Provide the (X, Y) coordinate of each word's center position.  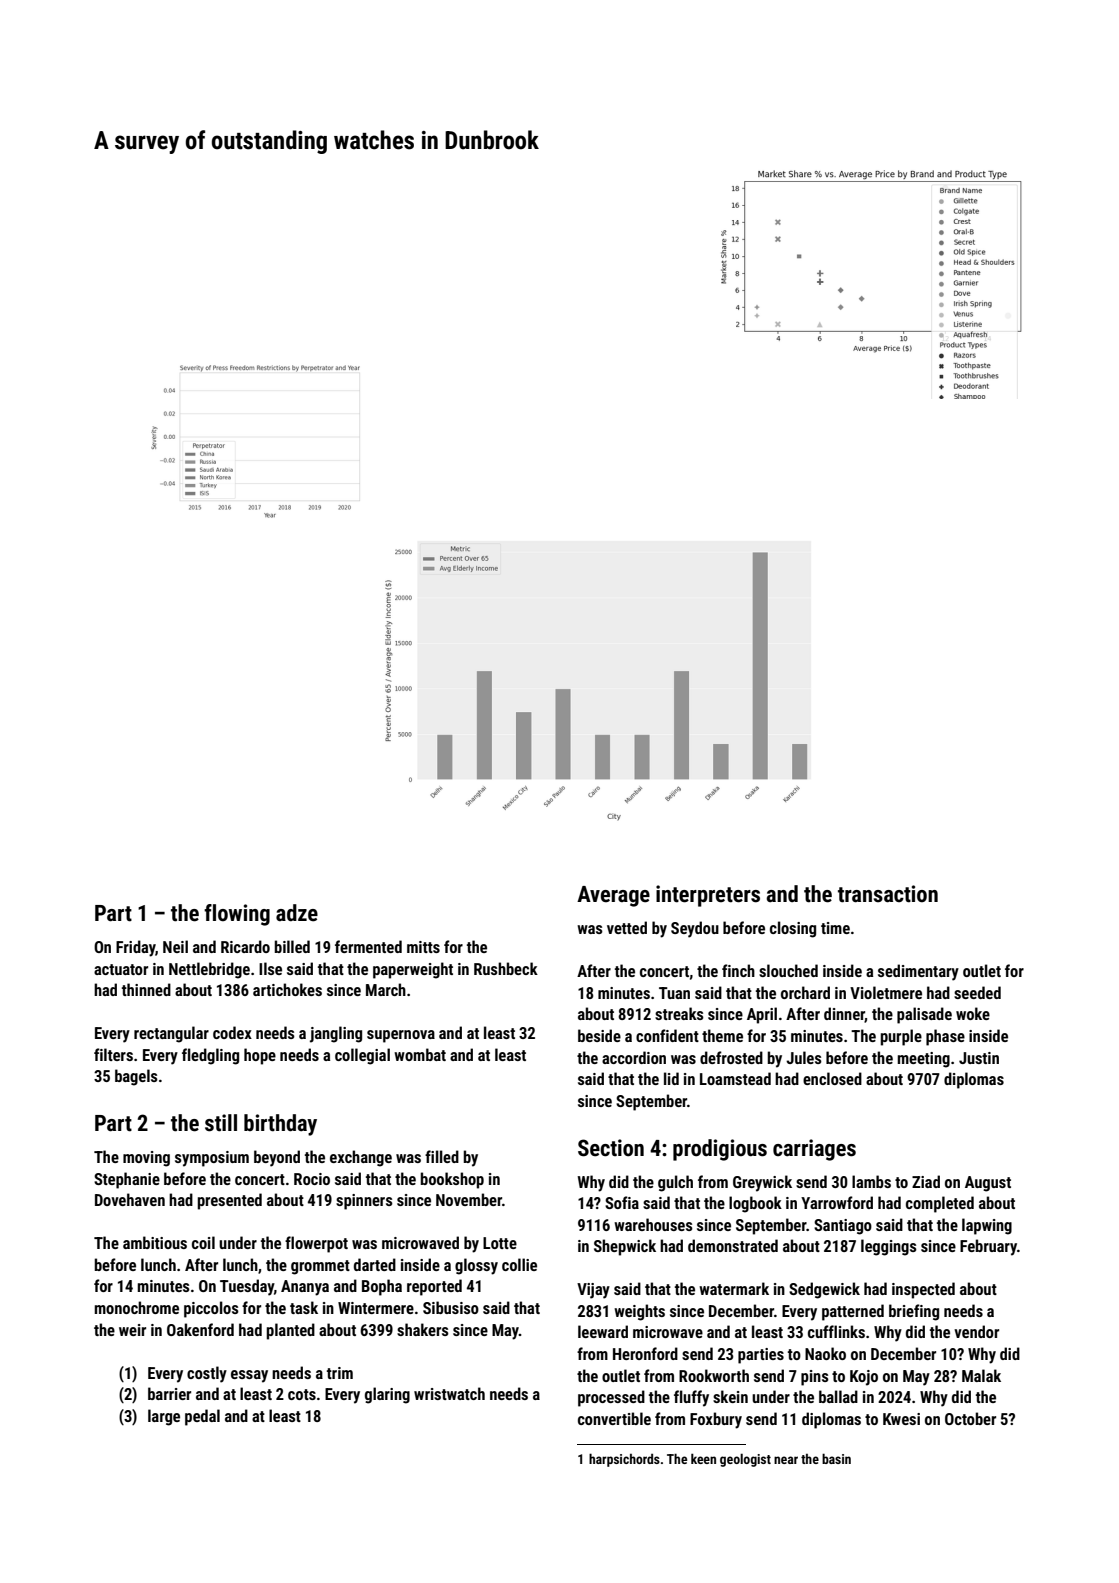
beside (599, 1035)
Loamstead (735, 1078)
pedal (202, 1417)
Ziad (926, 1181)
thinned (146, 989)
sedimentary (918, 972)
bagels (136, 1077)
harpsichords (624, 1460)
